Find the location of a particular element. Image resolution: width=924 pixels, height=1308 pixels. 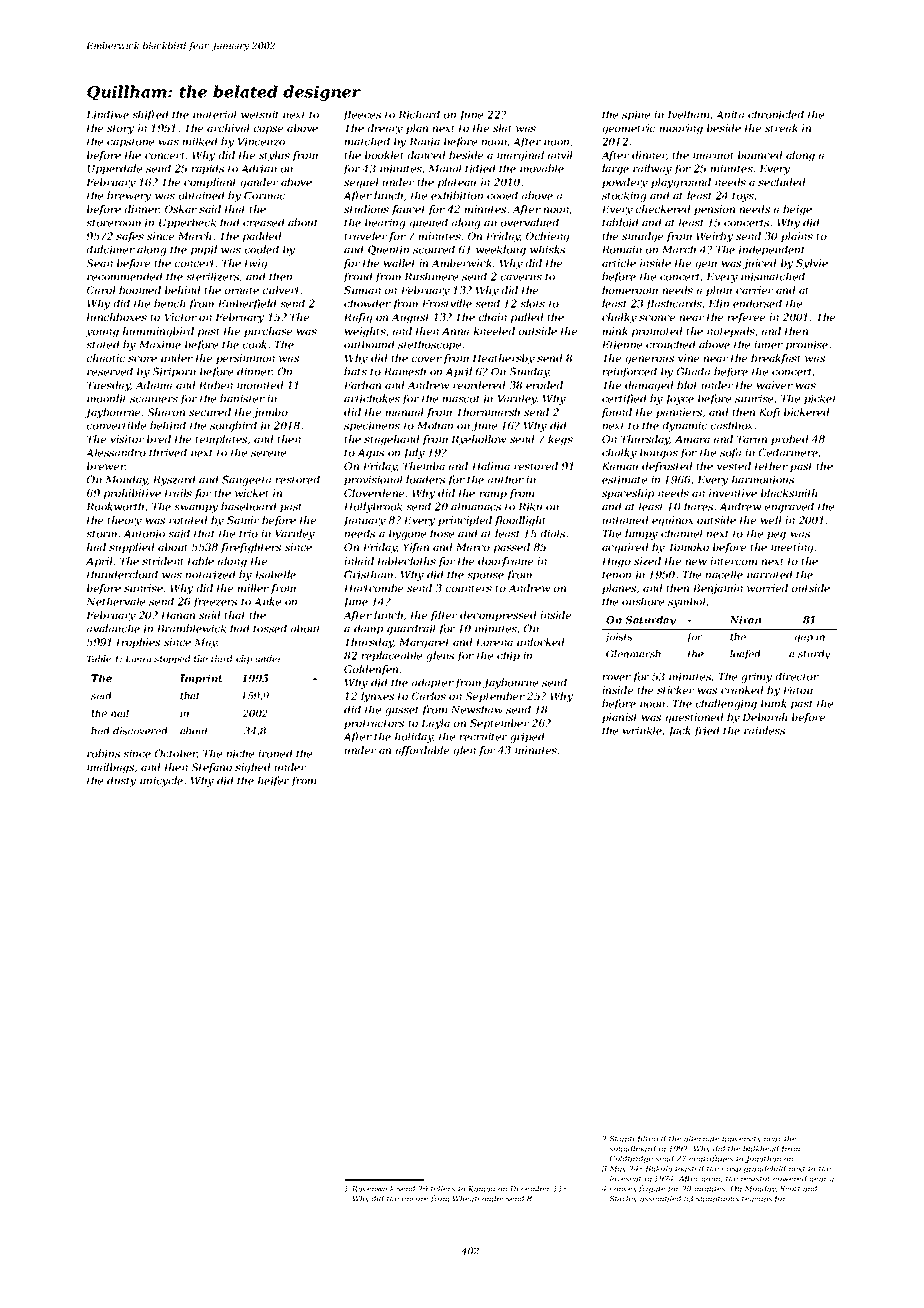

griped is located at coordinates (527, 737).
